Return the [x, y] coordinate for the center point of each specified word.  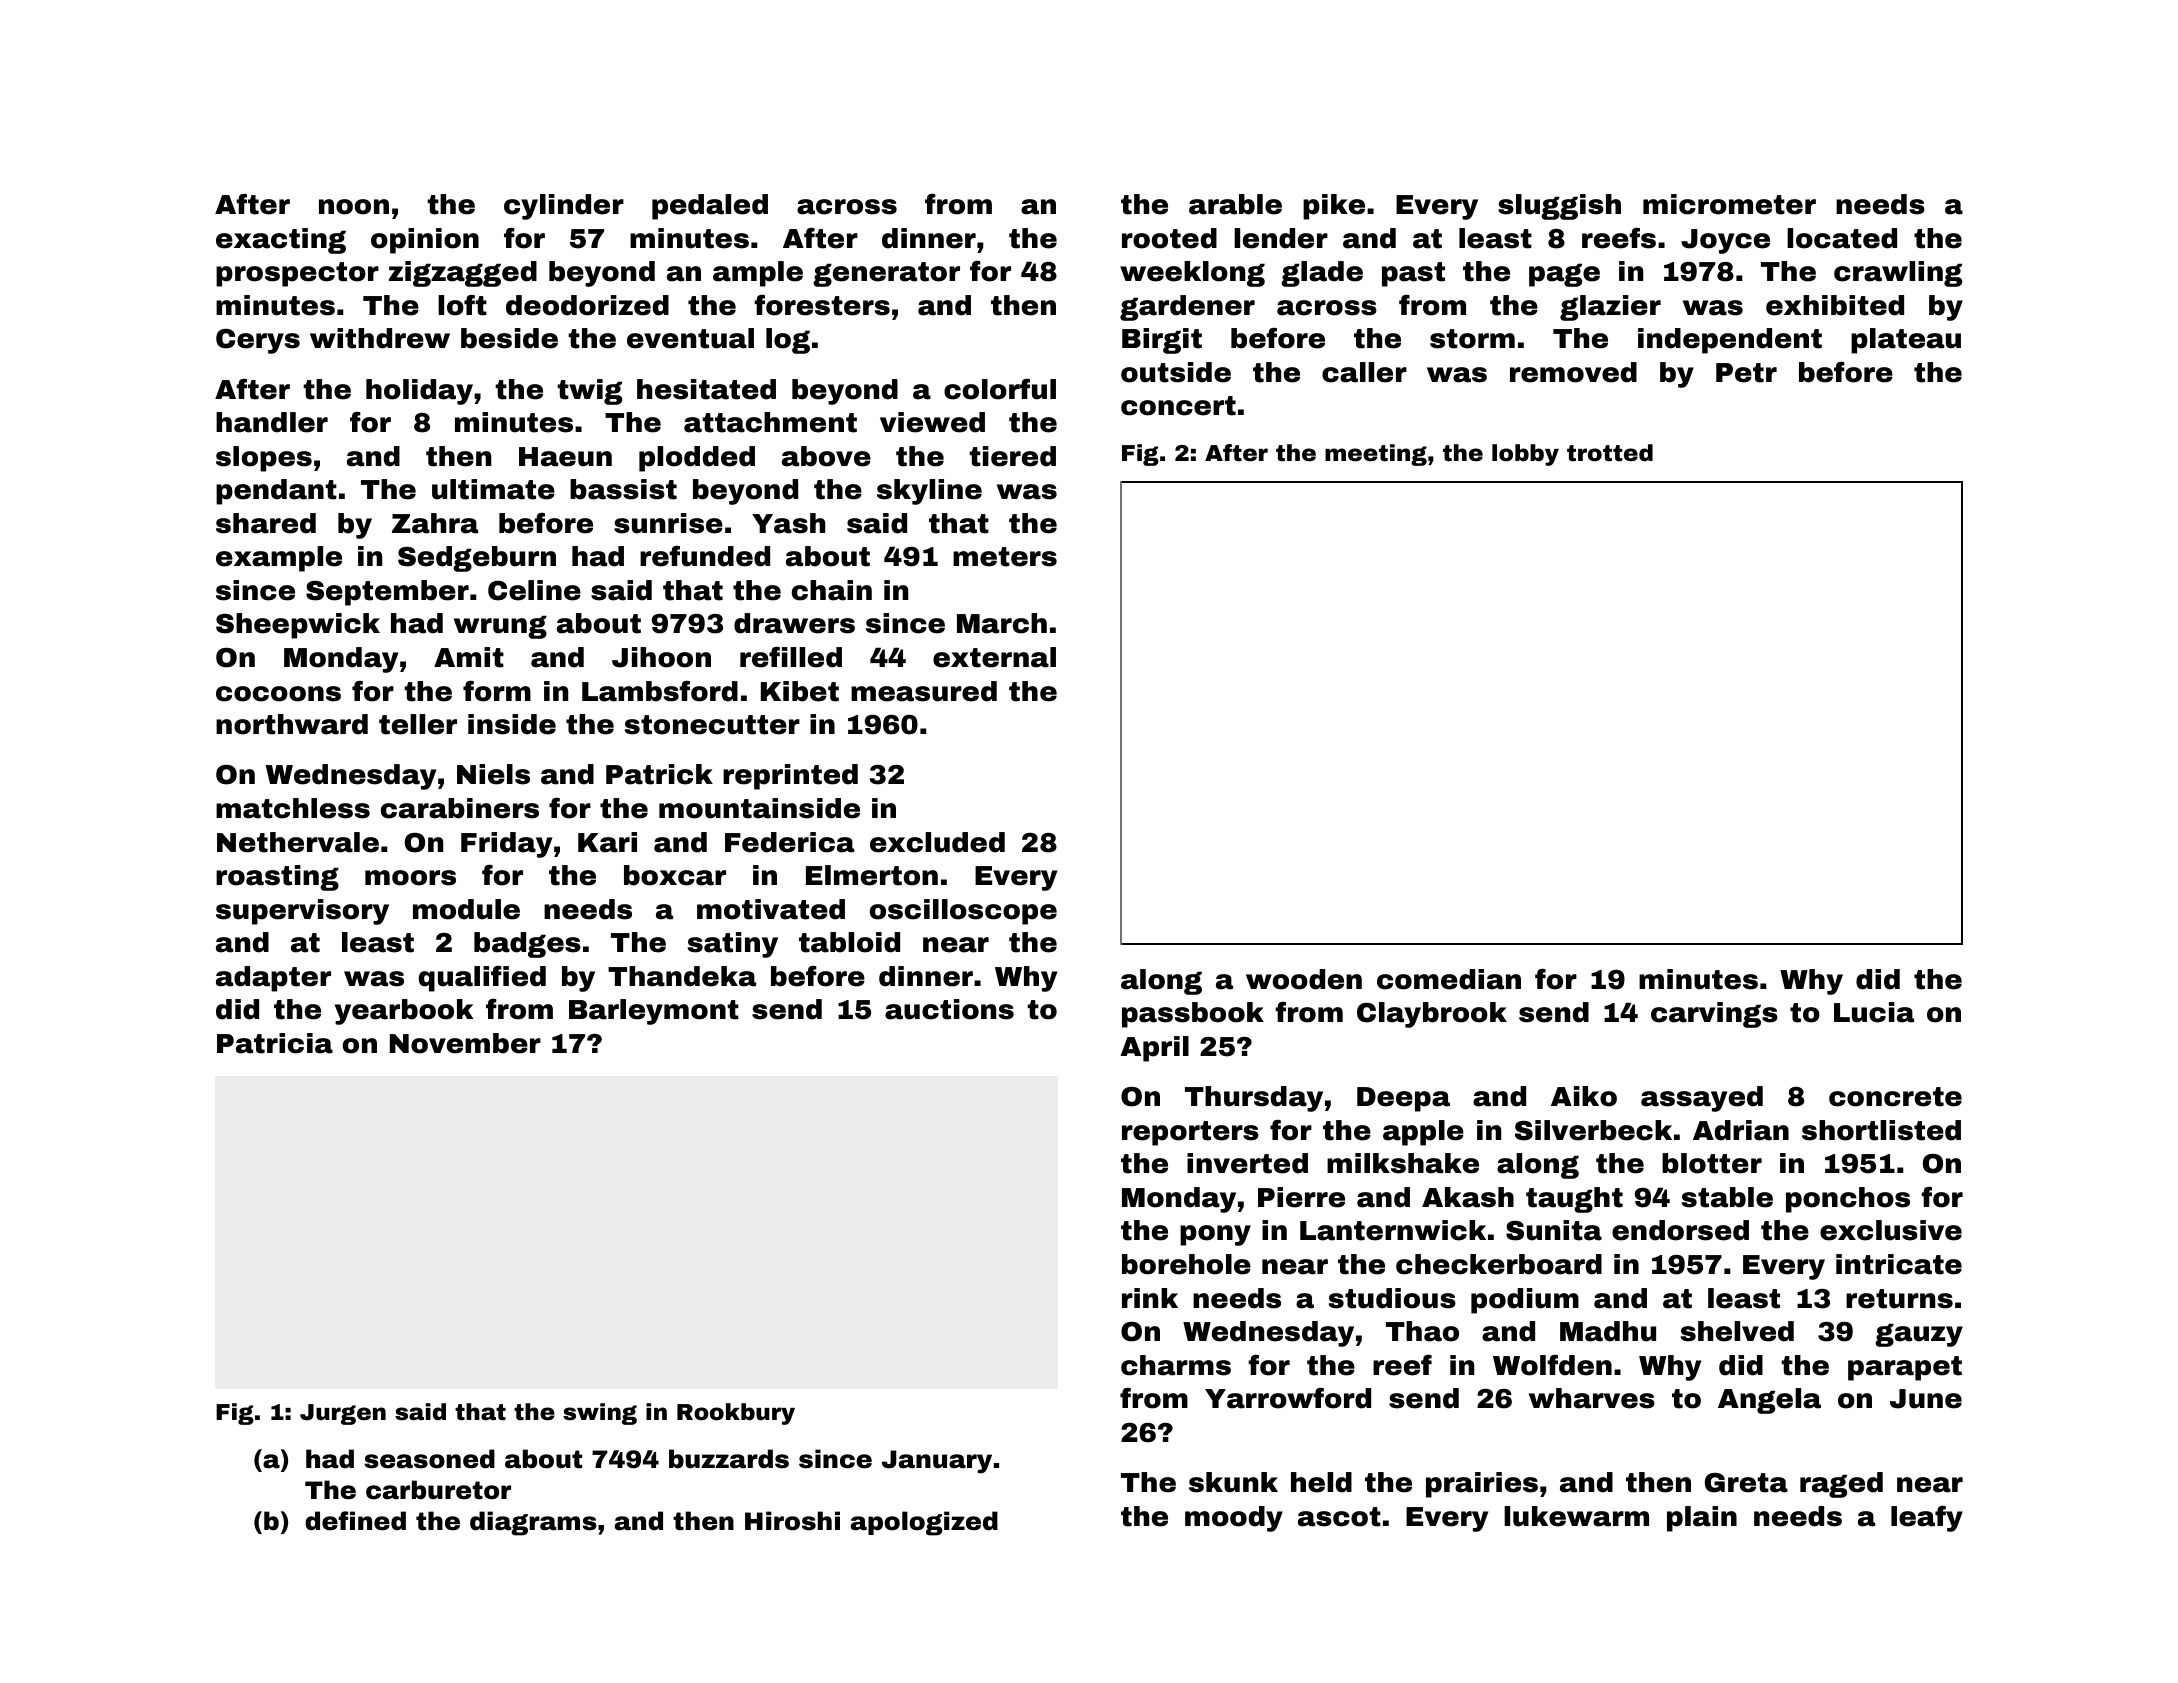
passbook [1193, 1015]
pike [1334, 207]
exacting [281, 241]
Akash [1468, 1197]
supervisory [302, 912]
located [1842, 238]
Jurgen [343, 1414]
